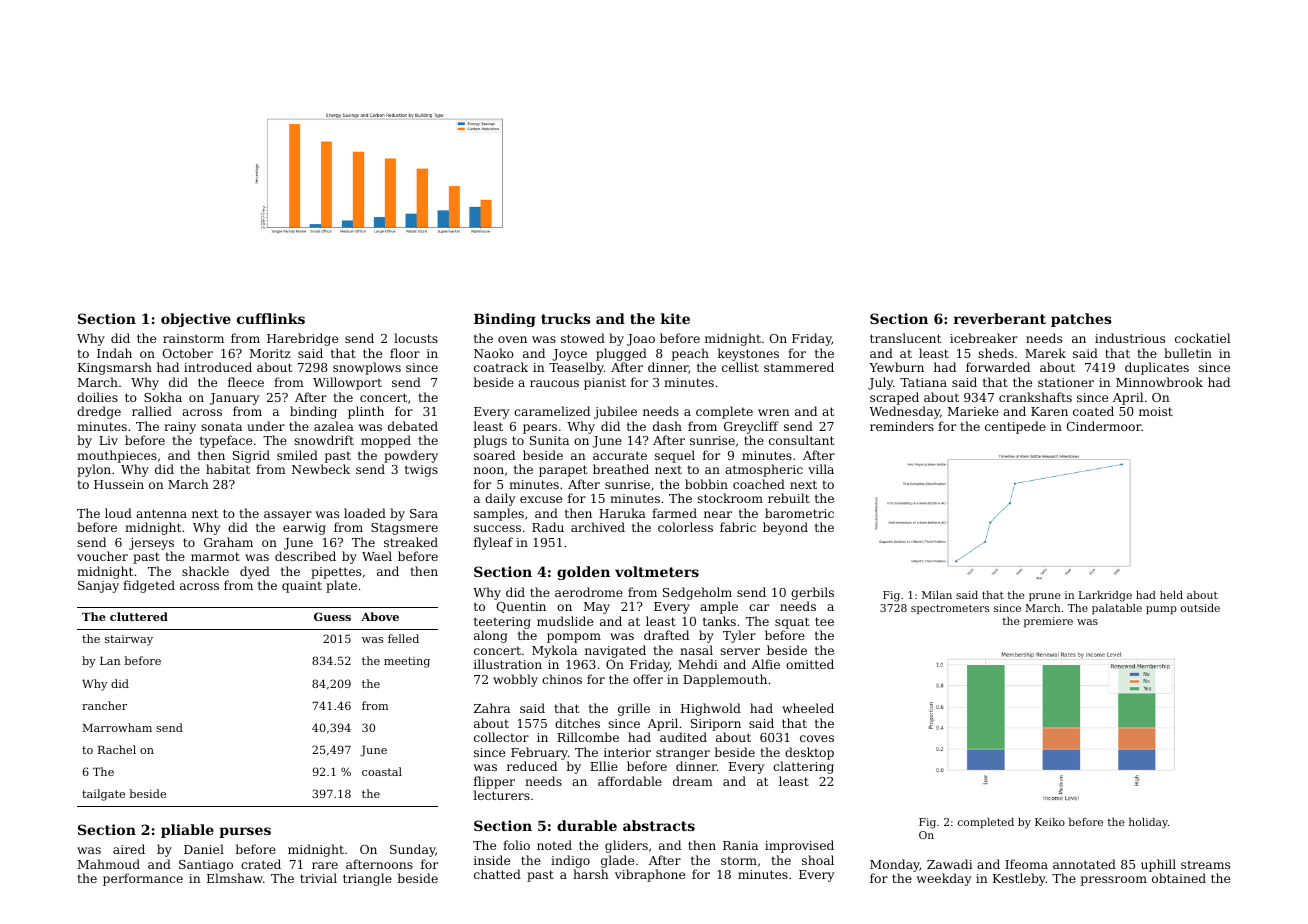 The height and width of the document is (924, 1308). Describe the element at coordinates (566, 318) in the document. I see `trucks` at that location.
